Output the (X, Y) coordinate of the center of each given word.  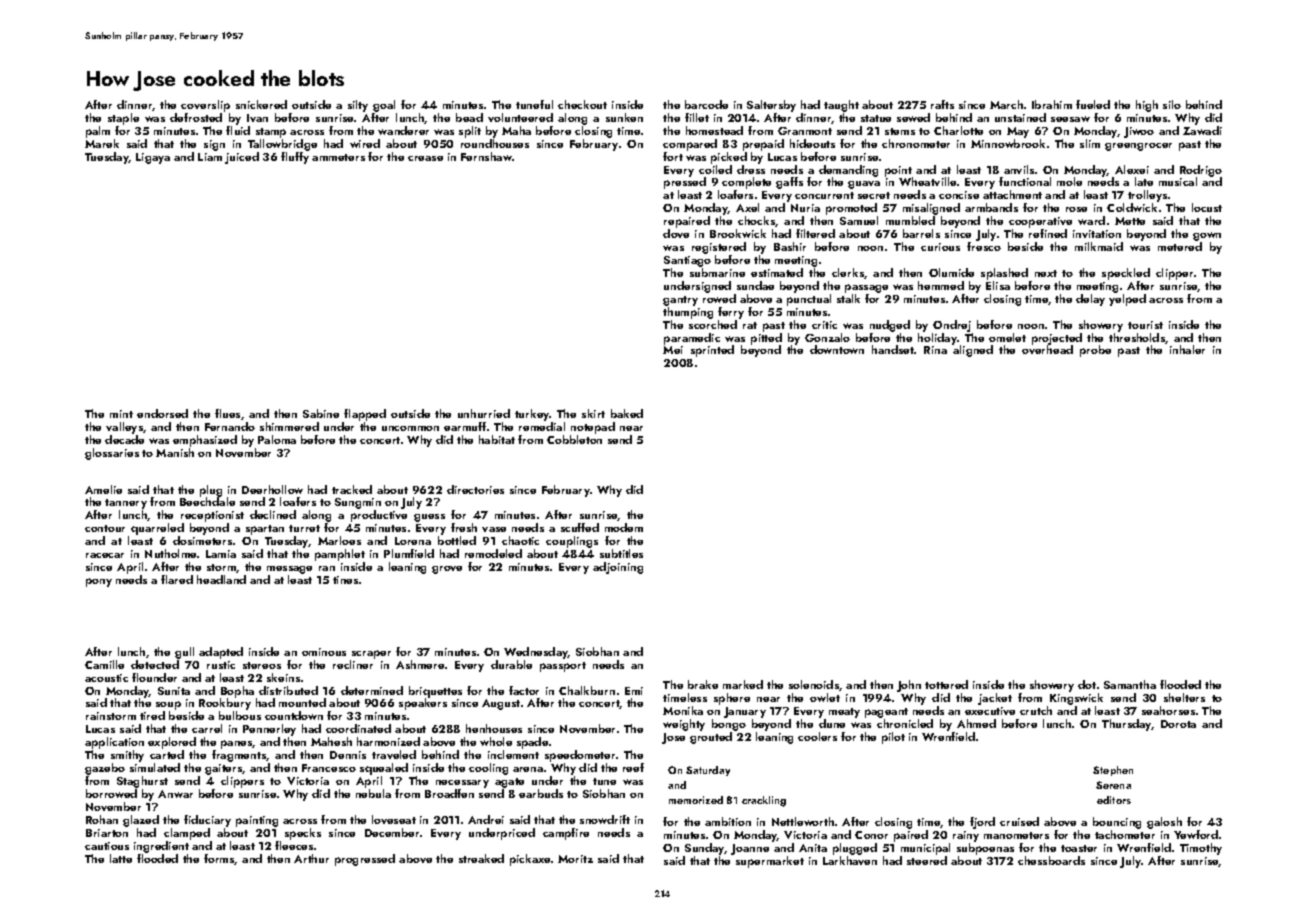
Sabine (321, 413)
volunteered (520, 117)
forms (219, 859)
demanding (848, 171)
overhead (1047, 349)
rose (1076, 209)
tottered (946, 684)
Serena (1113, 785)
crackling (764, 801)
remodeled (493, 553)
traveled (394, 754)
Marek (102, 143)
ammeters (338, 157)
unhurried (484, 413)
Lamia (221, 554)
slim (1090, 143)
